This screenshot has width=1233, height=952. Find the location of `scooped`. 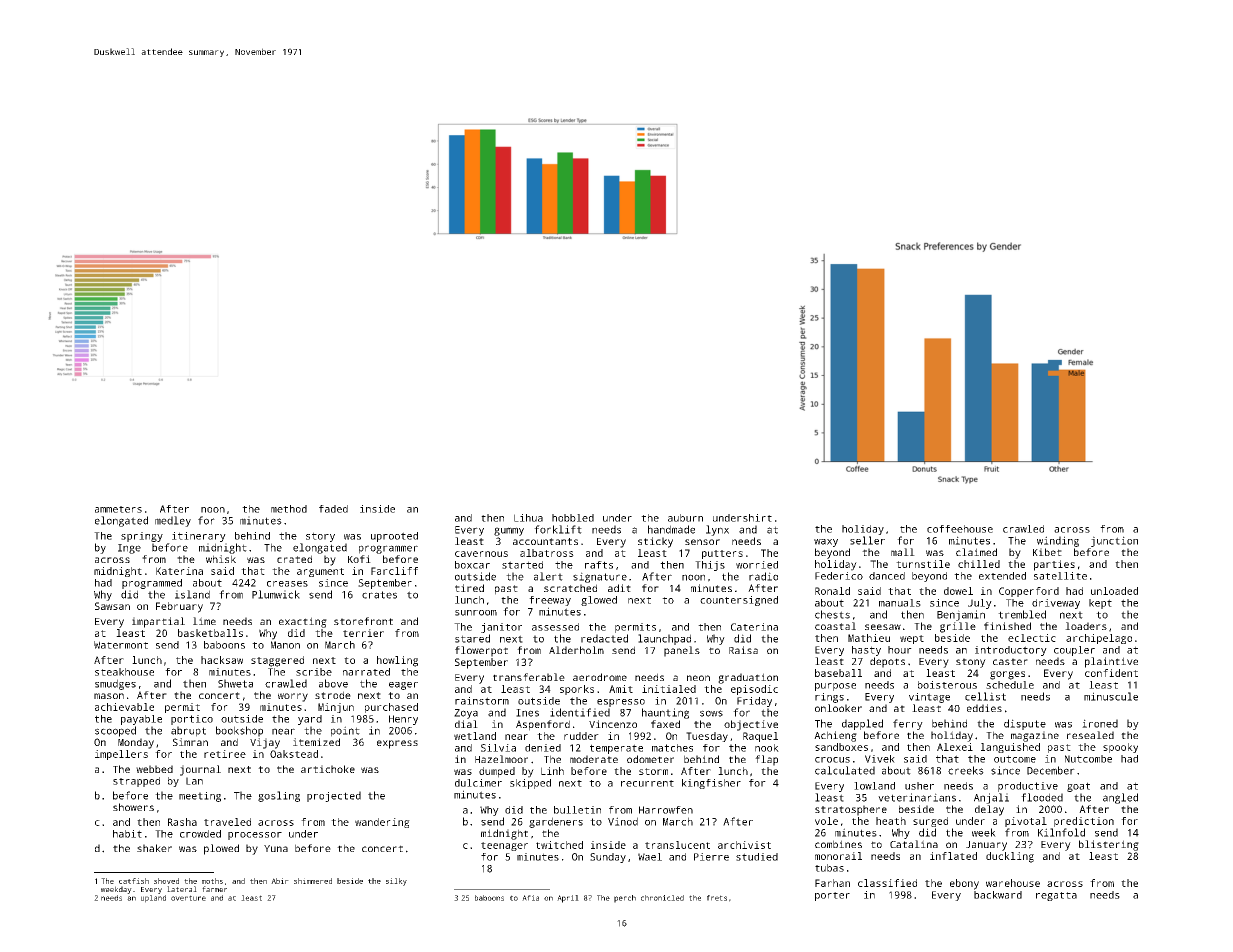

scooped is located at coordinates (115, 731).
